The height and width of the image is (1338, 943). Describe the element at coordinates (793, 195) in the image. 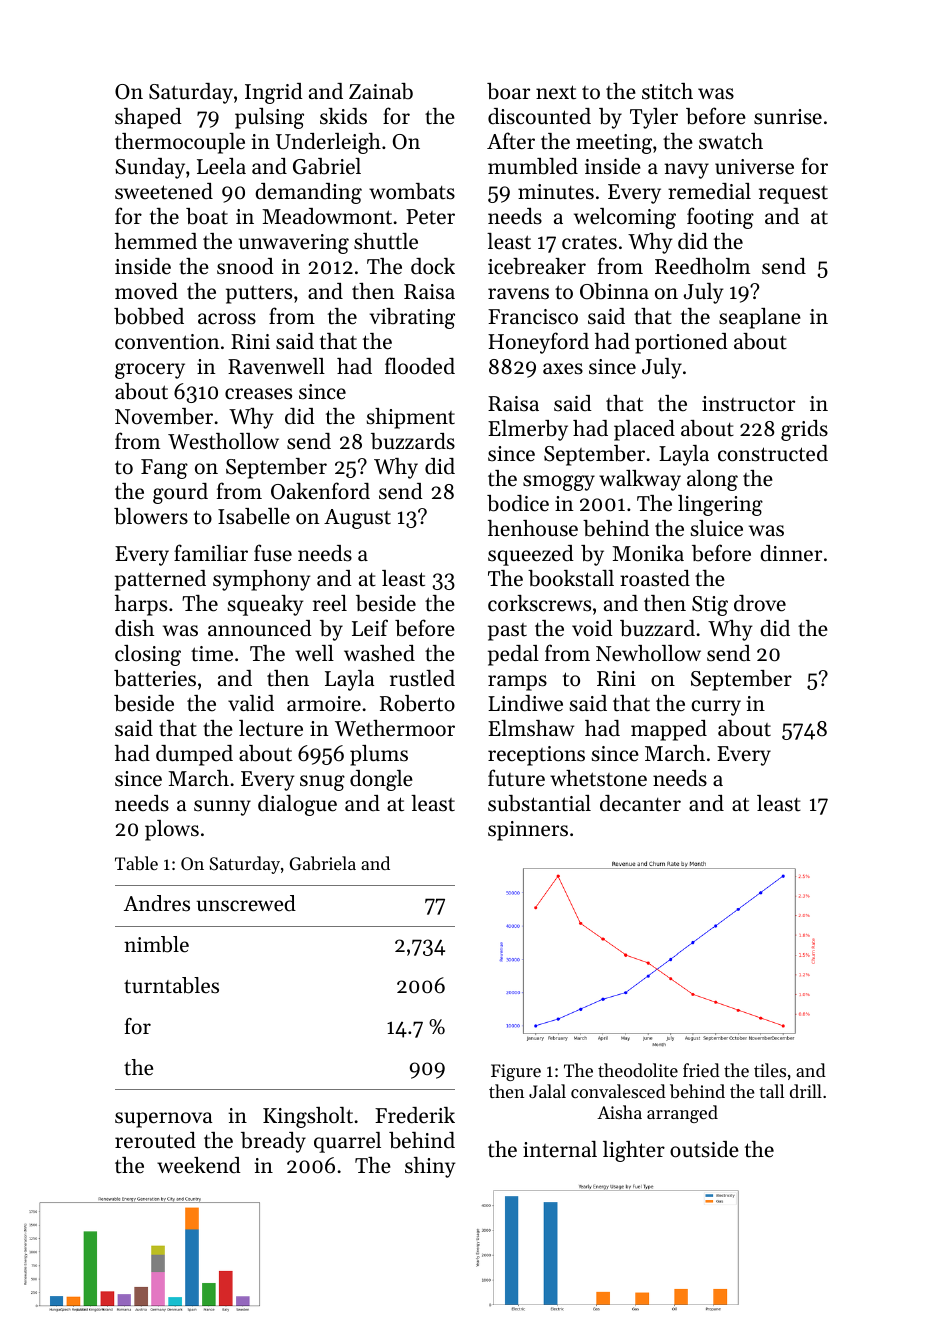

I see `request` at that location.
